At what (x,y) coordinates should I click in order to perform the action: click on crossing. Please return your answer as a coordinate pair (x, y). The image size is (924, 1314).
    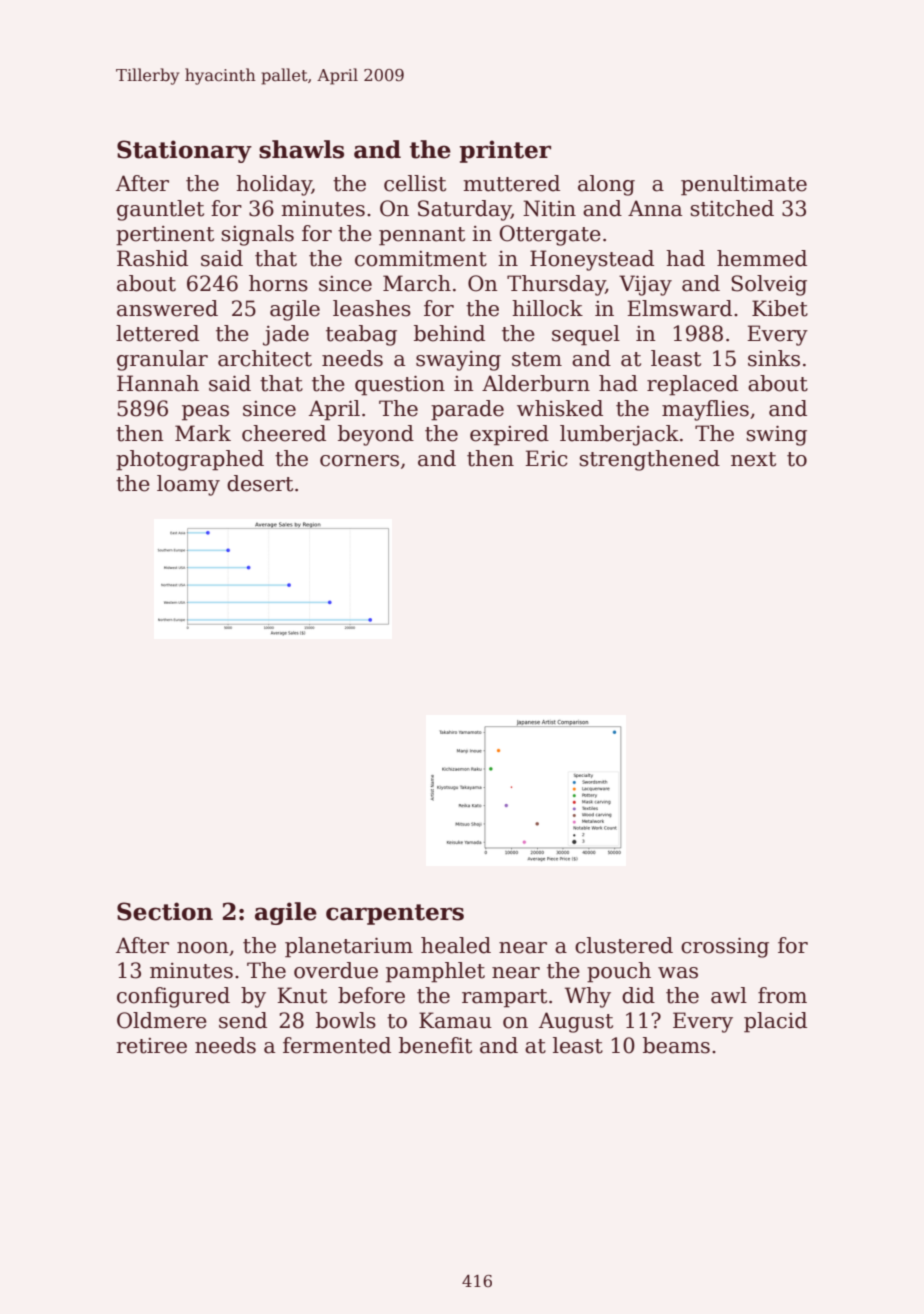
    Looking at the image, I should click on (725, 948).
